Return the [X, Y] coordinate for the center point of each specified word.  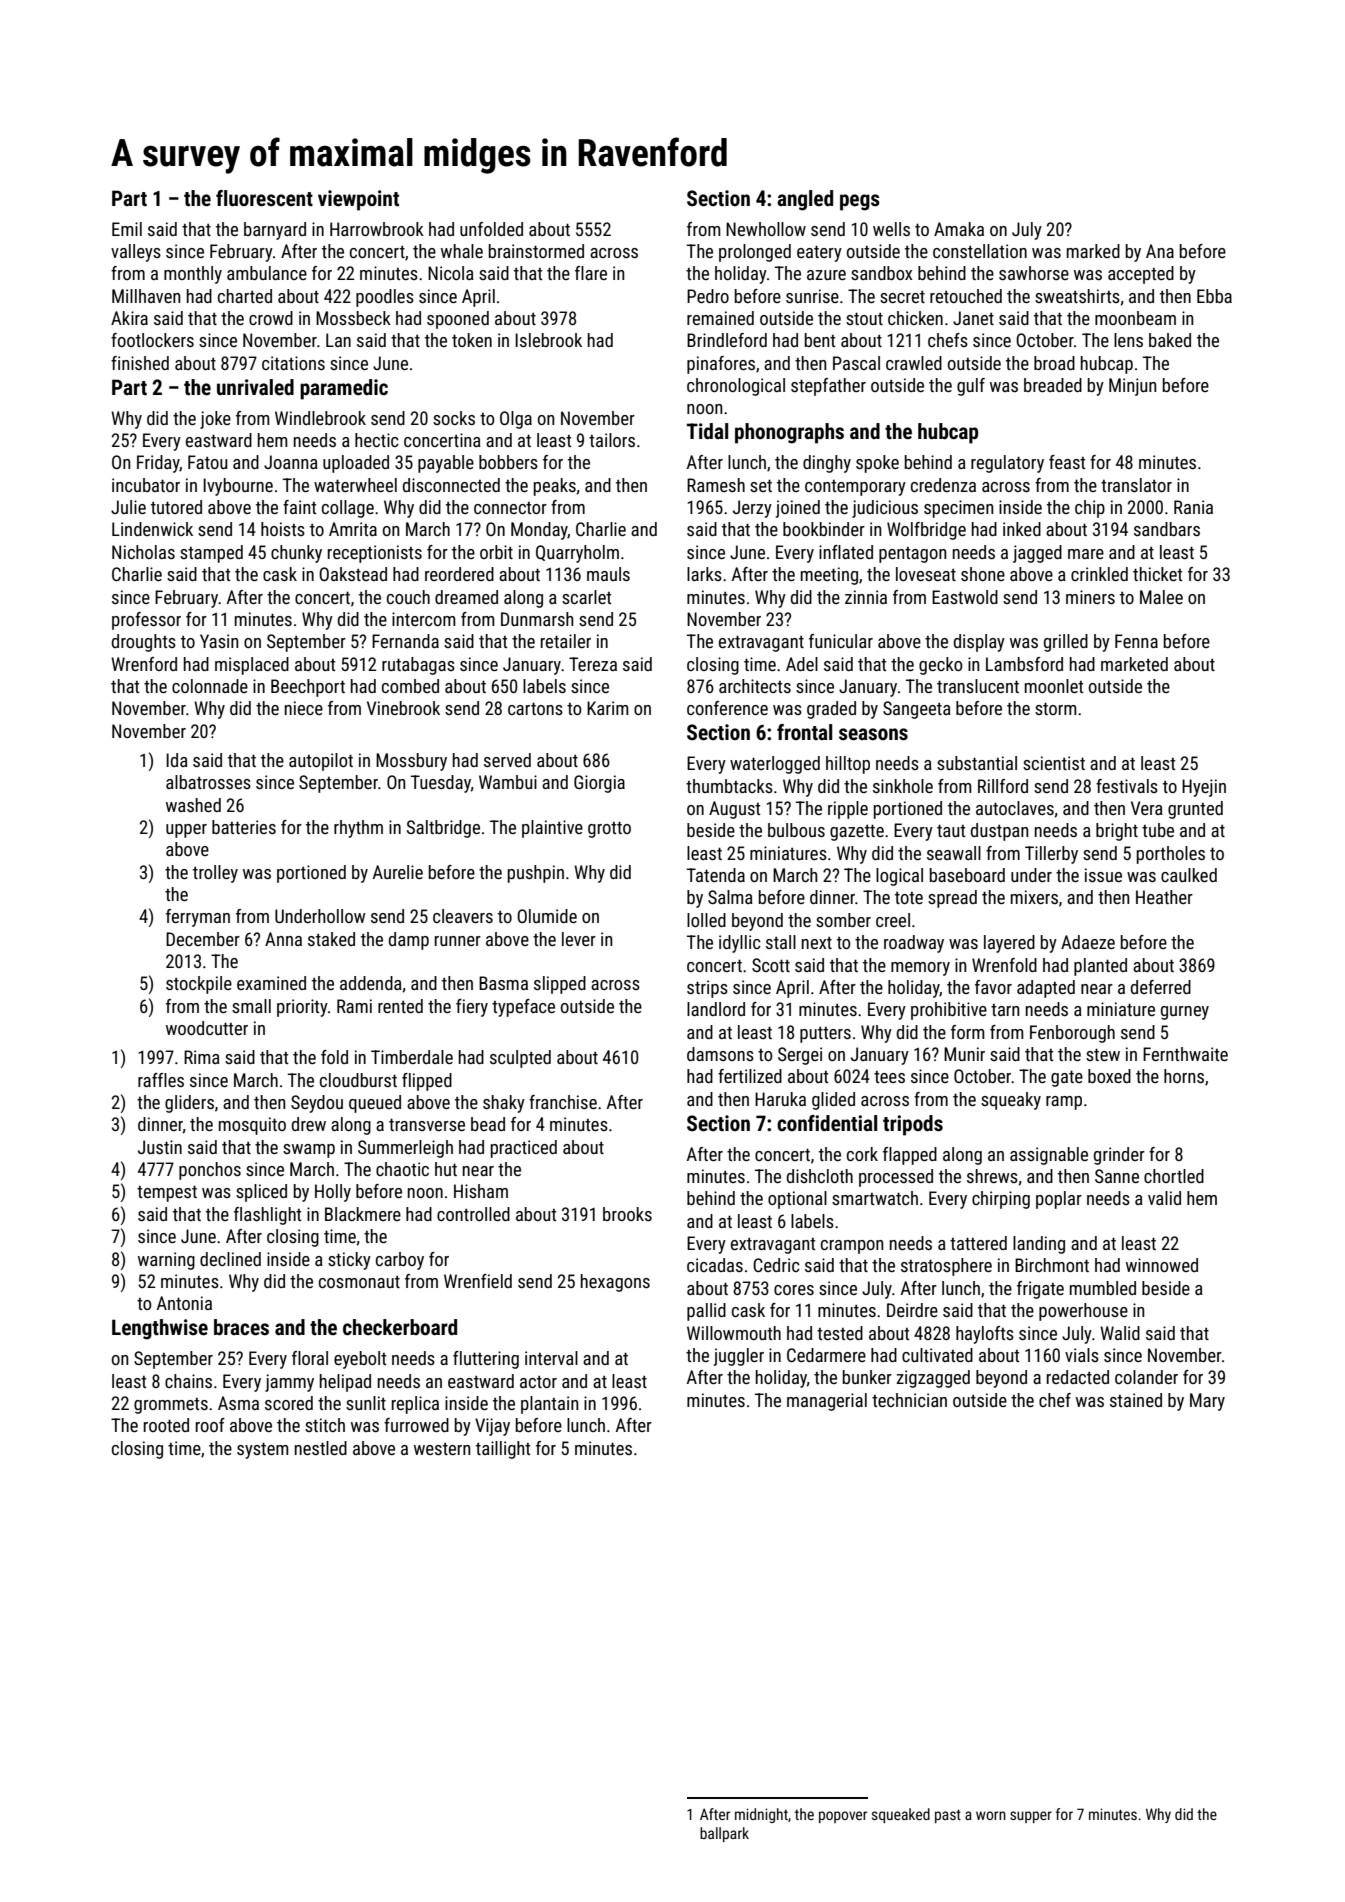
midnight [761, 1815]
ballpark [724, 1834]
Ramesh [716, 485]
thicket [1157, 574]
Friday [158, 464]
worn [991, 1815]
